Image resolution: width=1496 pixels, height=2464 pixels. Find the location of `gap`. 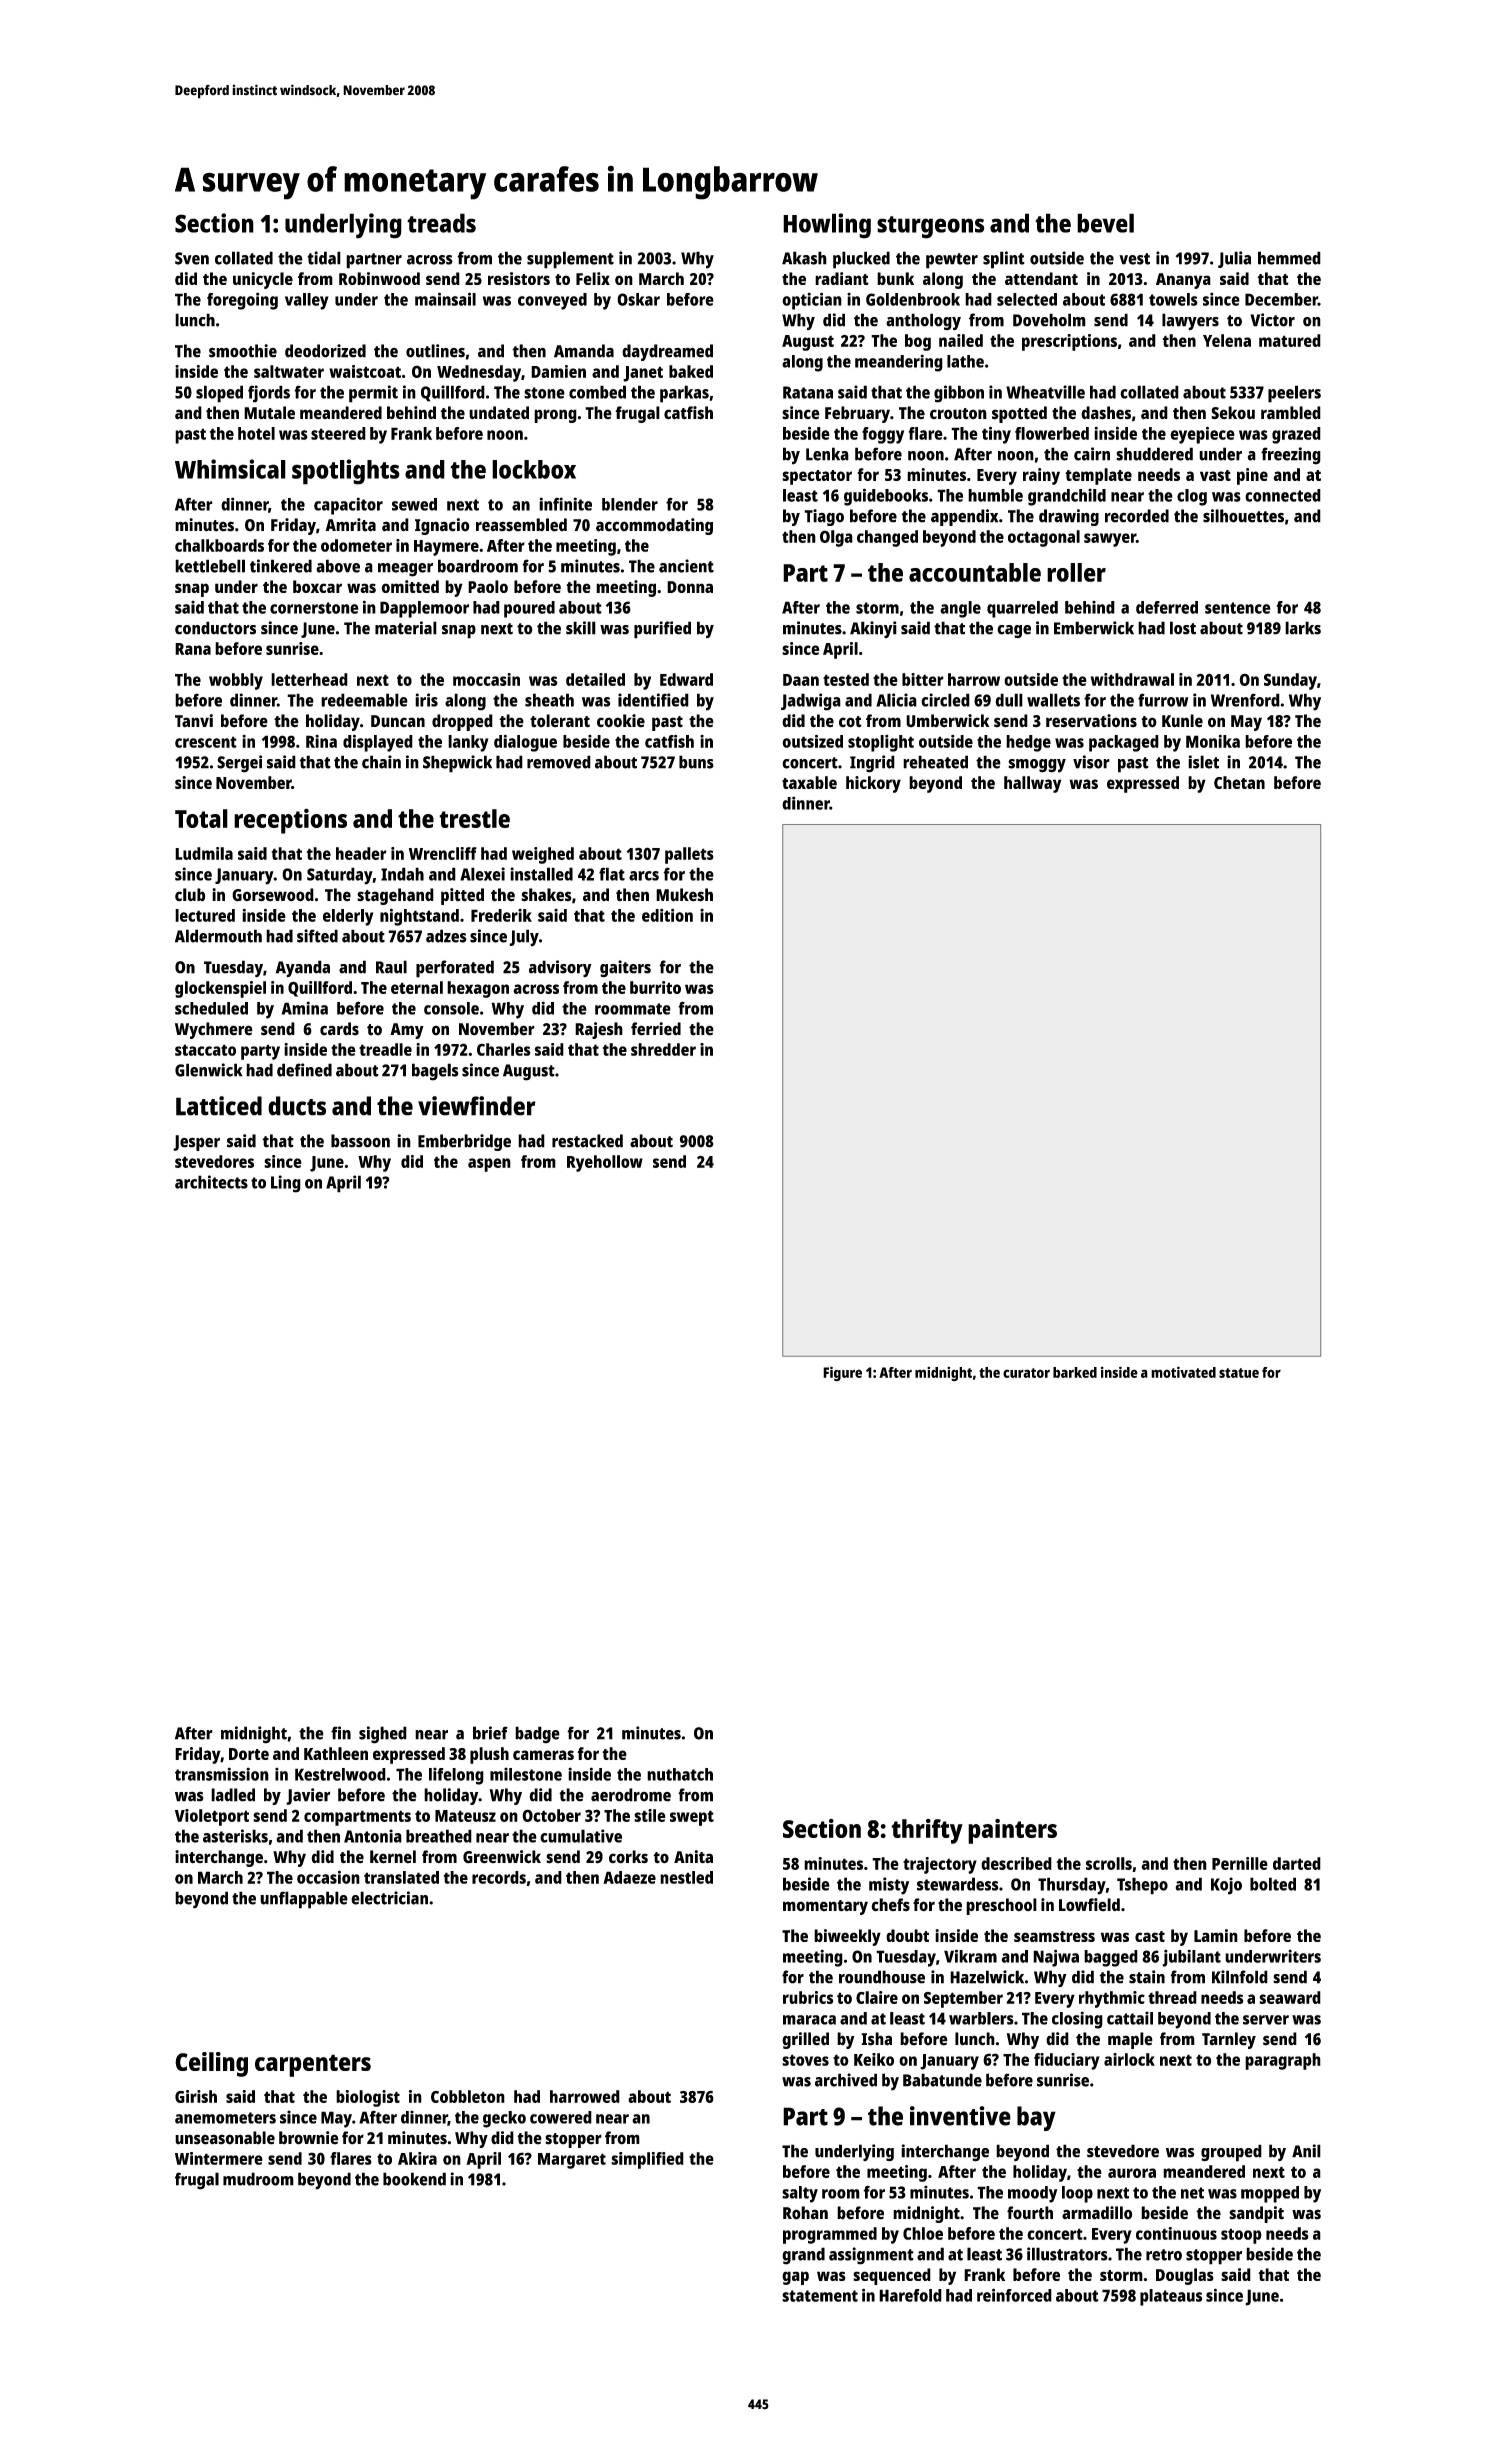

gap is located at coordinates (795, 2278).
